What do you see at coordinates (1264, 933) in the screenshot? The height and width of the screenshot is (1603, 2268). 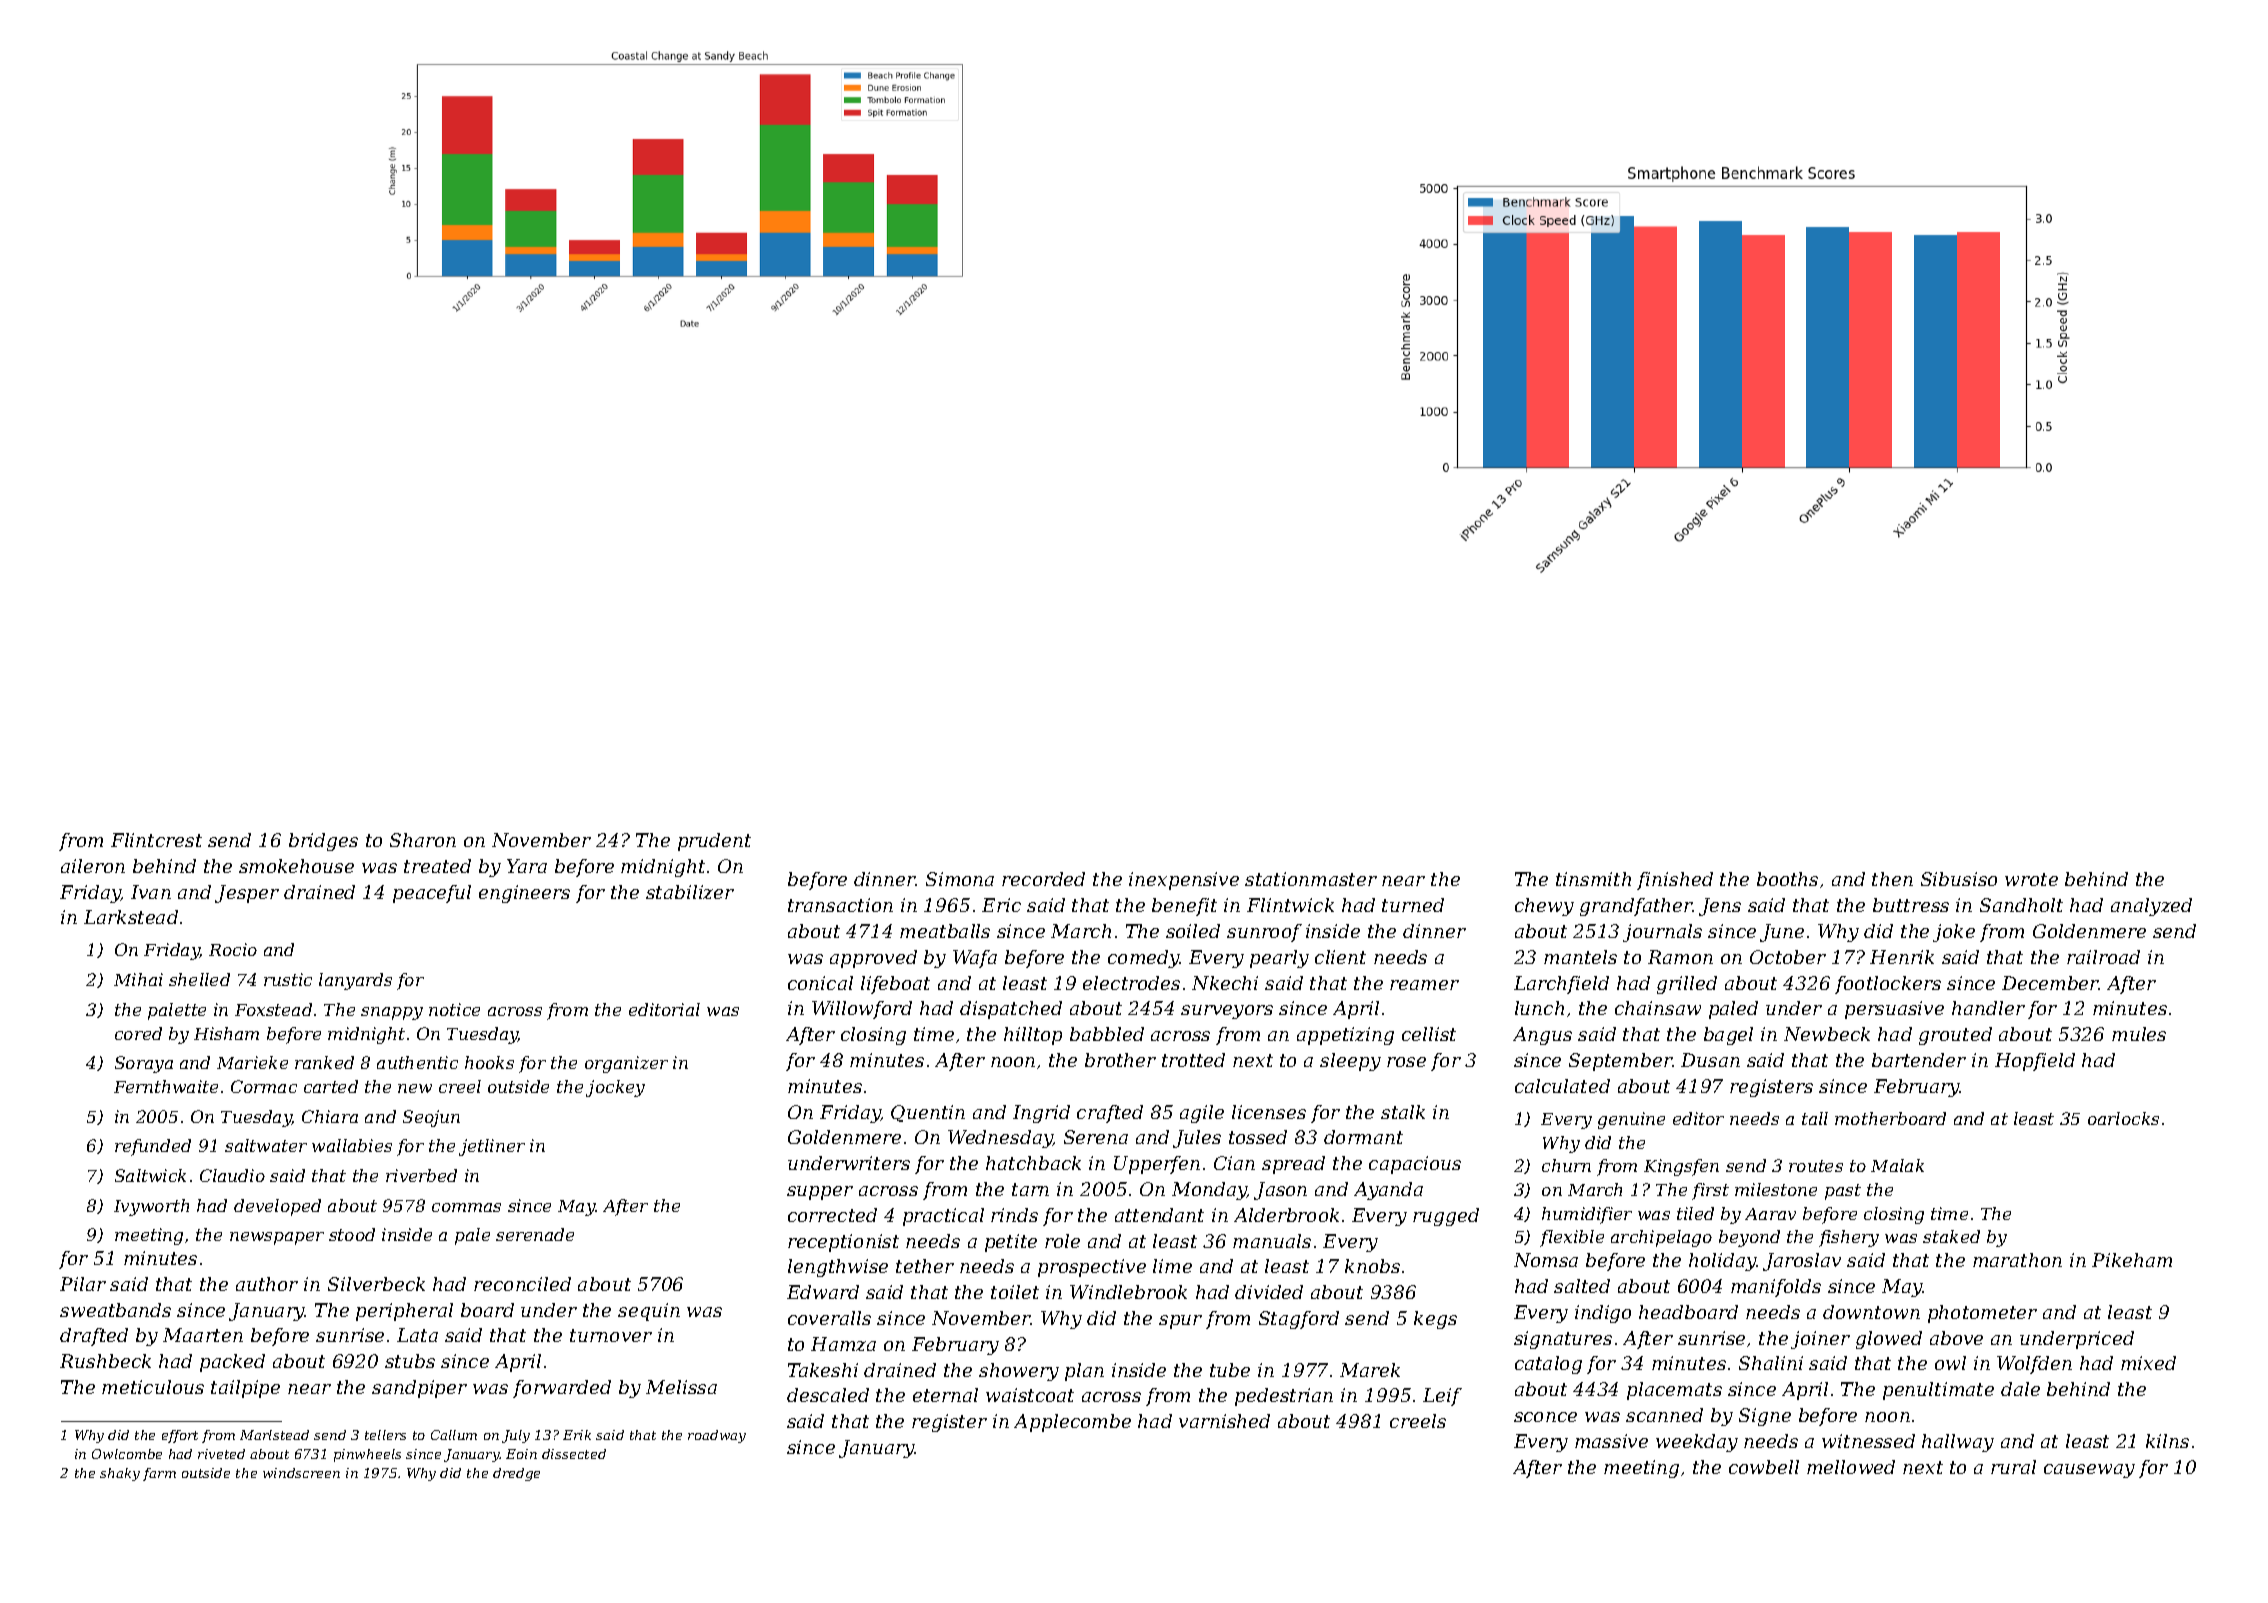 I see `sunroof` at bounding box center [1264, 933].
